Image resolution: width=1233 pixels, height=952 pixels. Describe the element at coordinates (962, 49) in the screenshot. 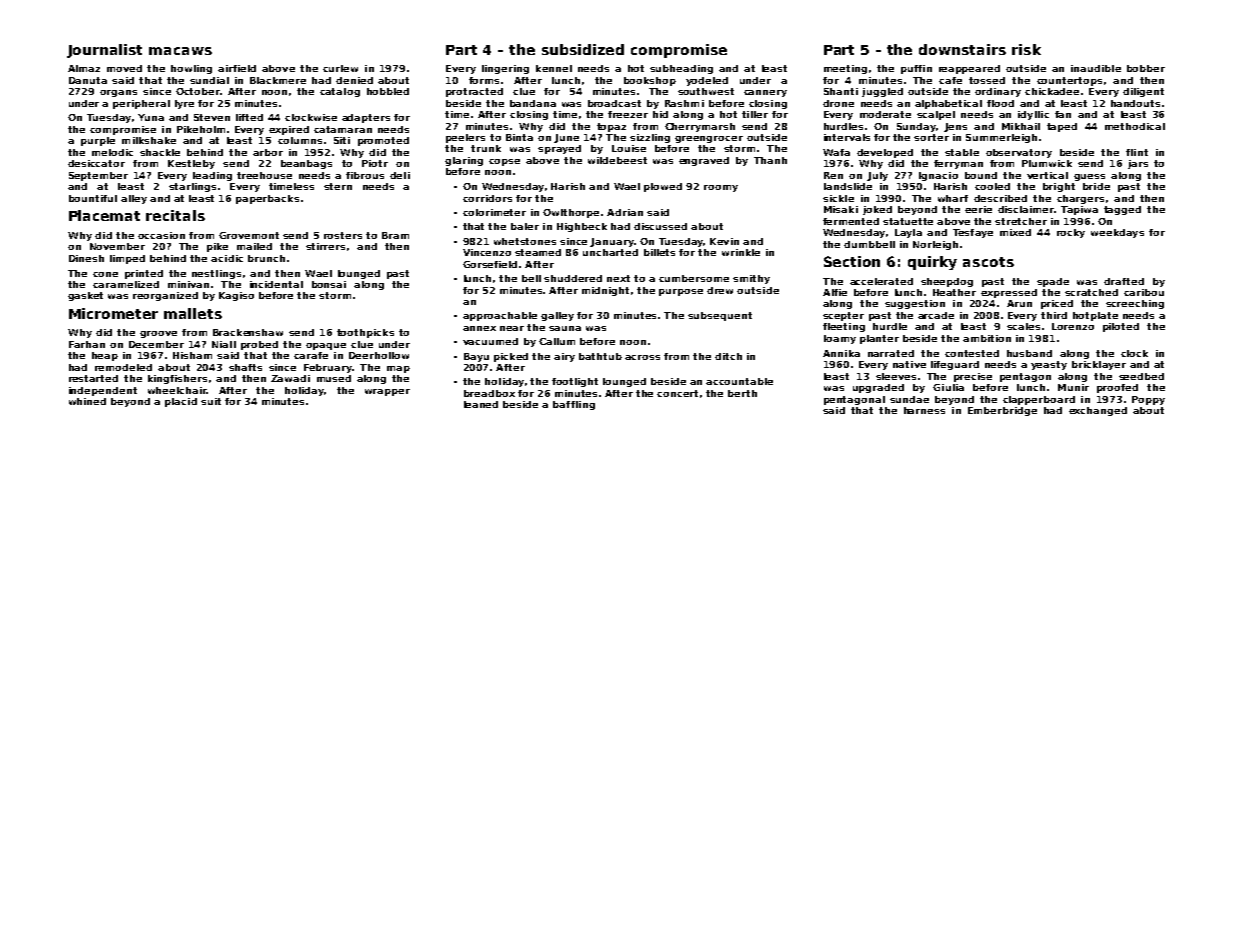

I see `downstairs` at that location.
